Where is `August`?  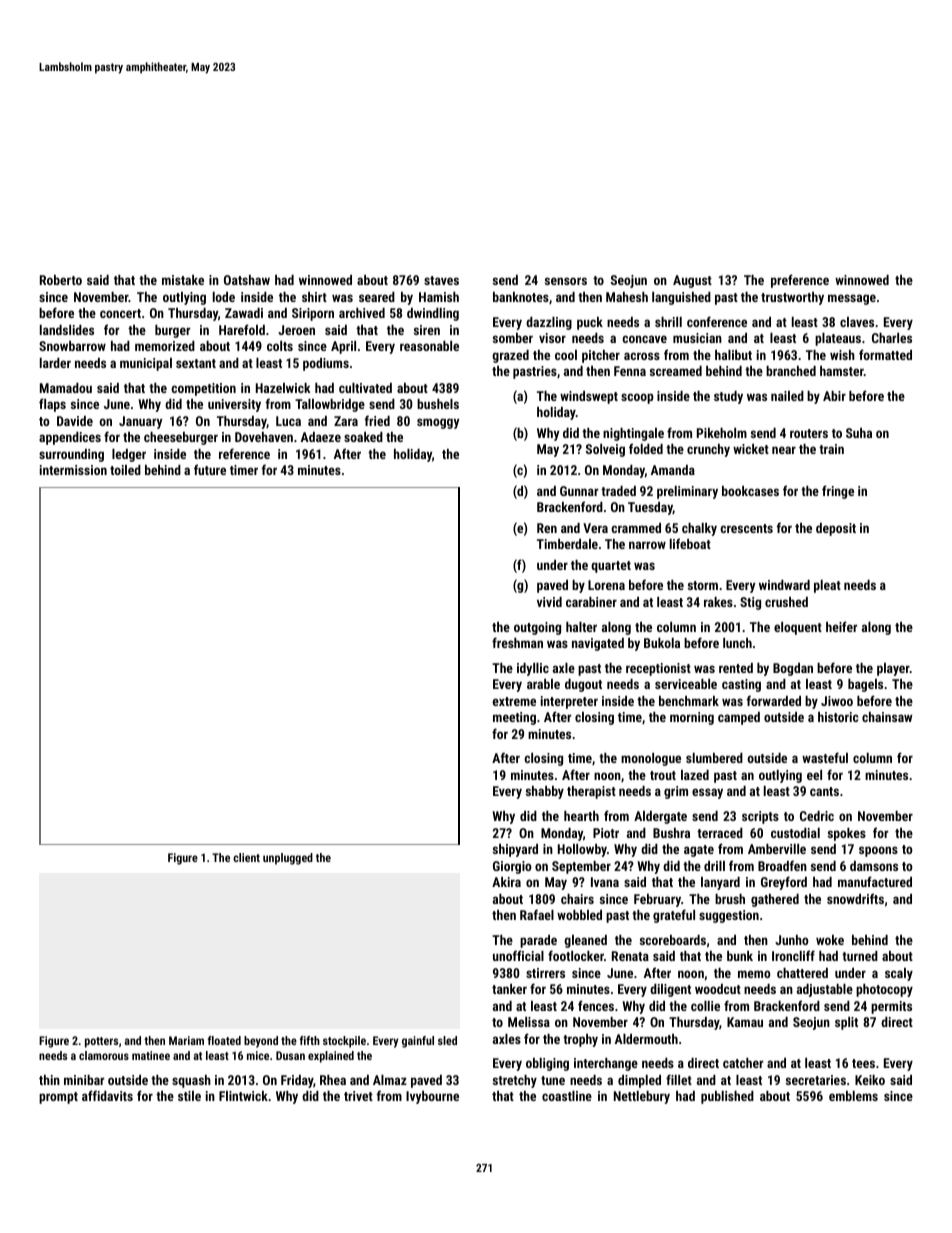
August is located at coordinates (692, 281).
